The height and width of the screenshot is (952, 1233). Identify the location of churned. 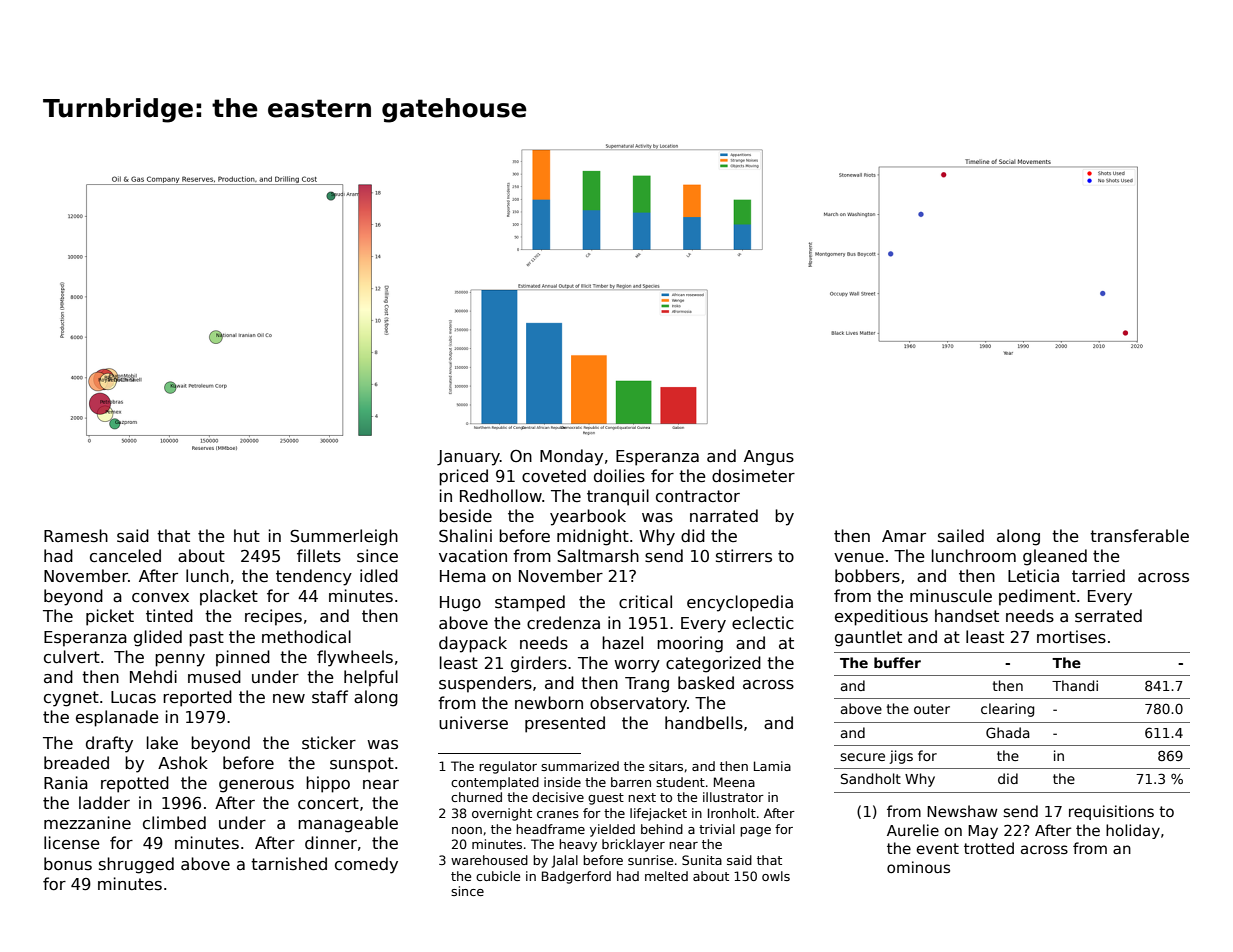
(476, 797).
